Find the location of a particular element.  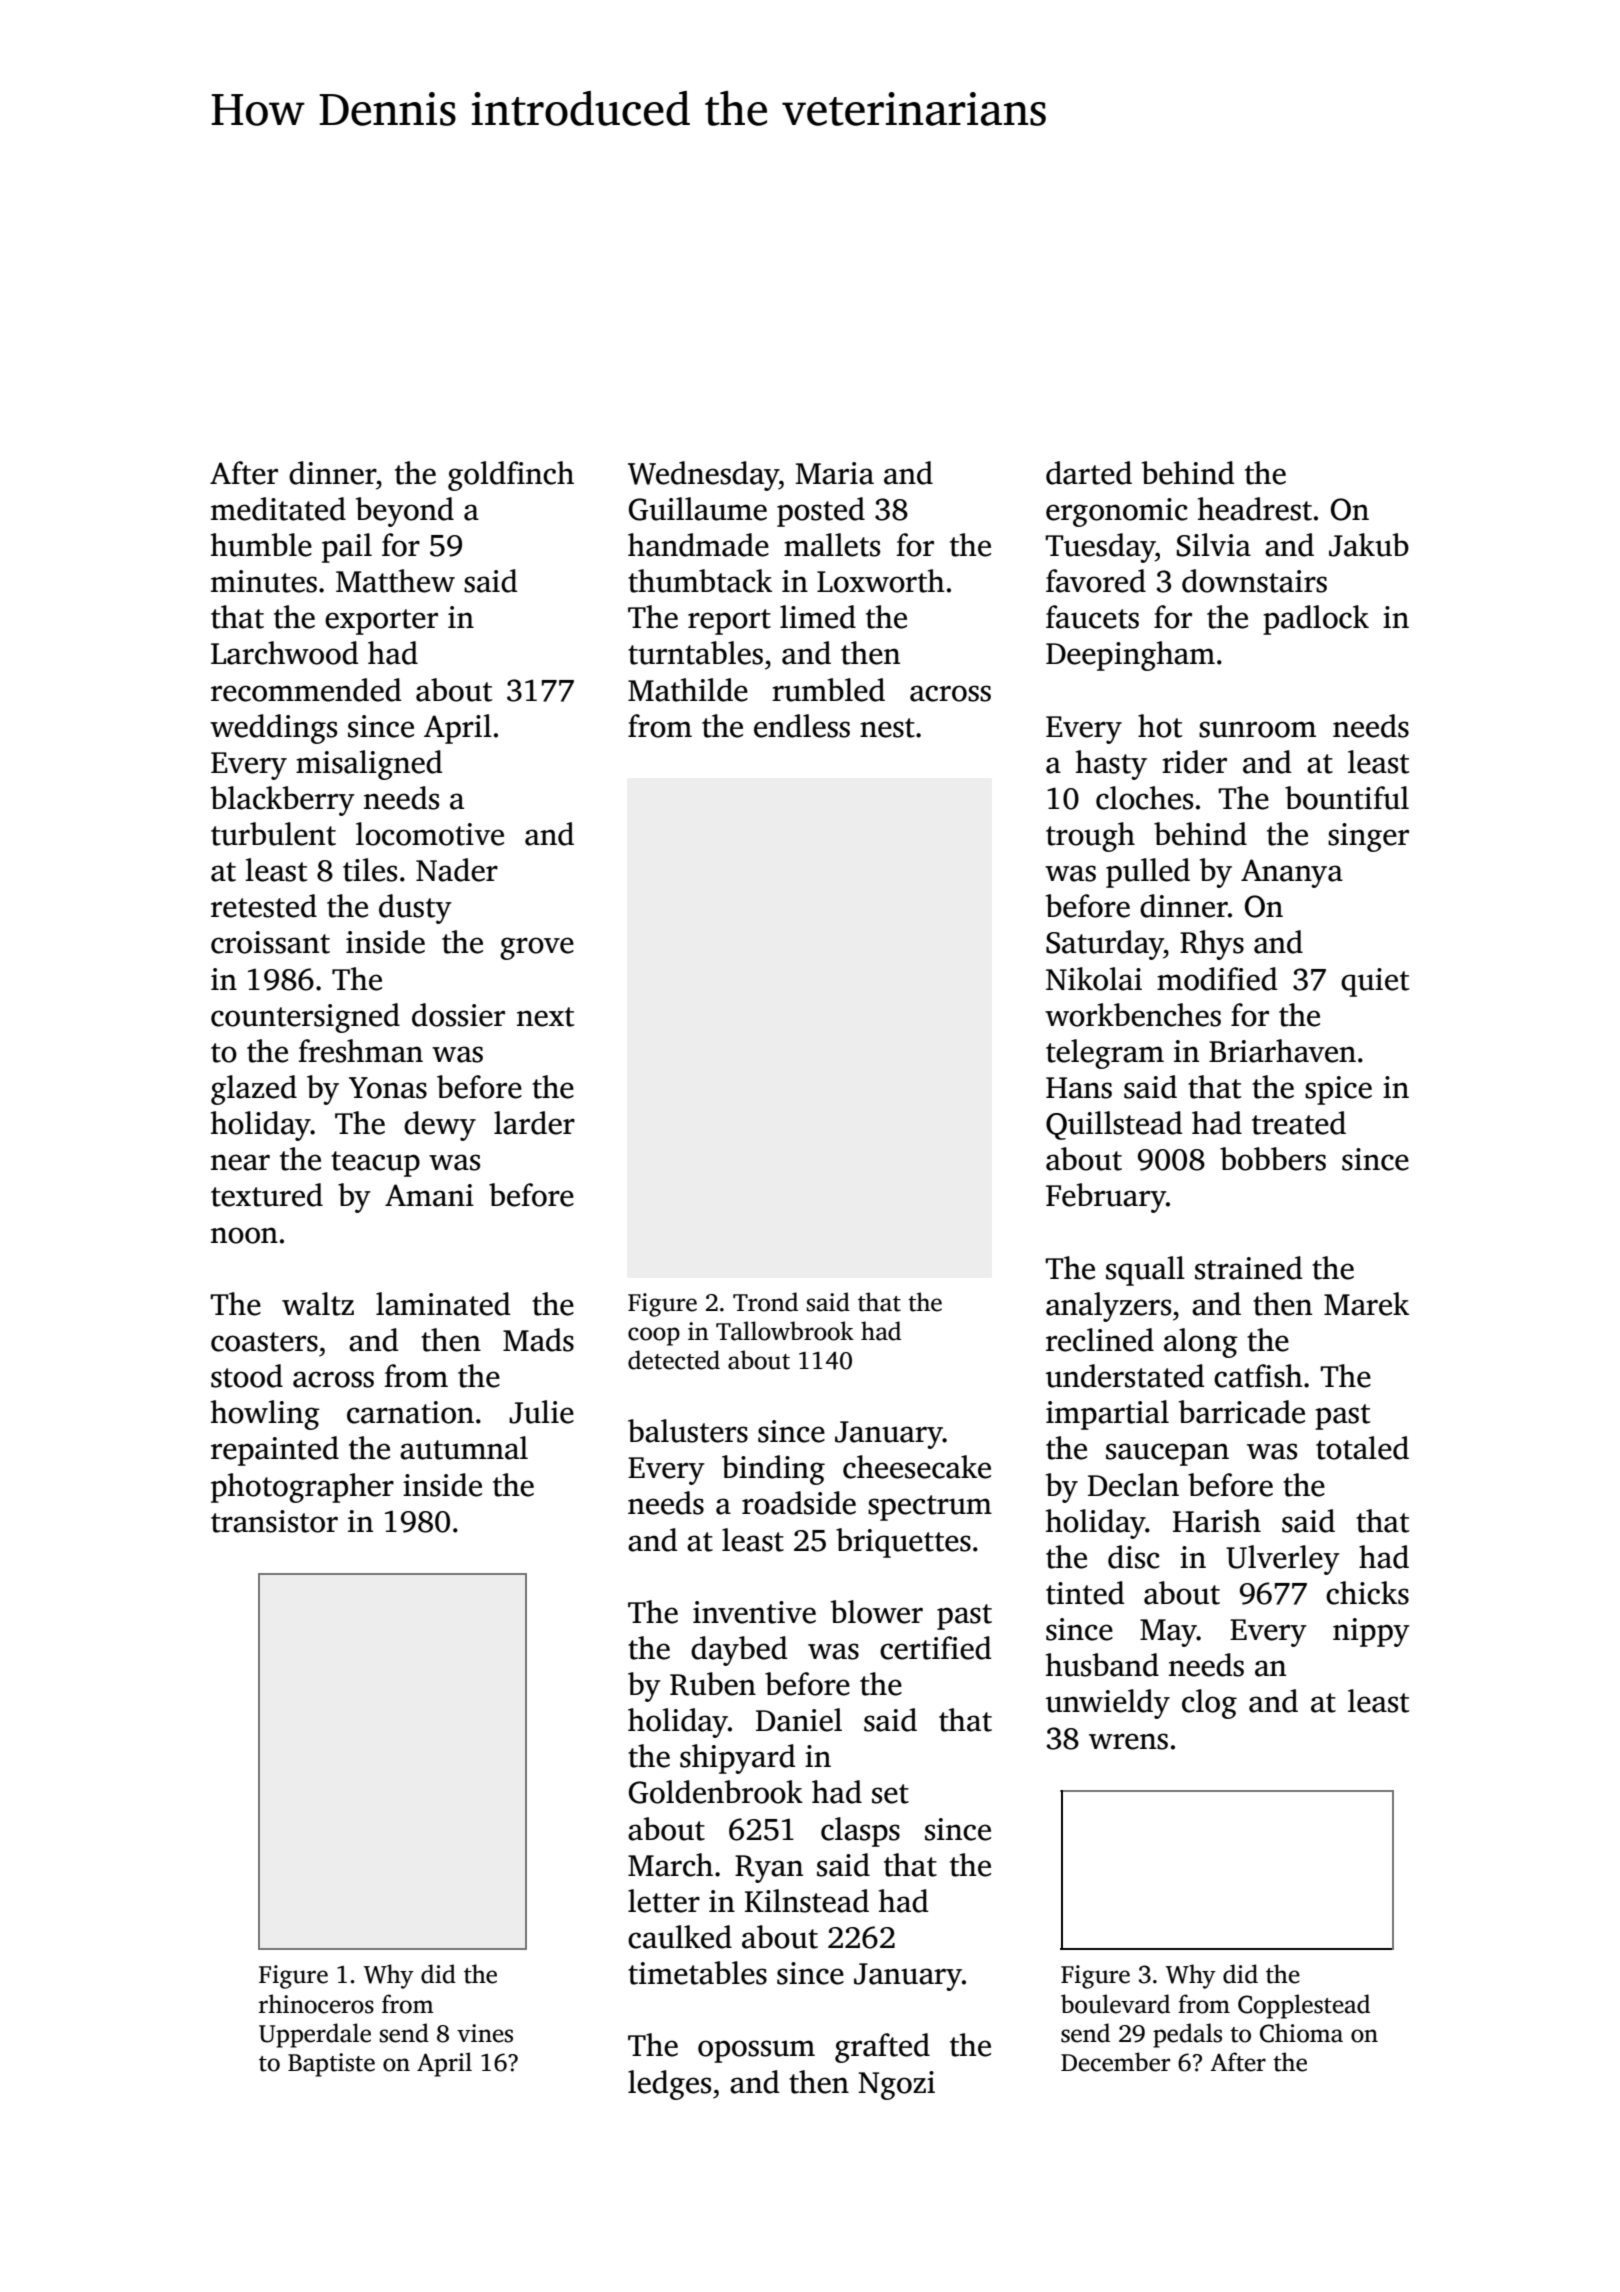

Baptiste is located at coordinates (331, 2065).
